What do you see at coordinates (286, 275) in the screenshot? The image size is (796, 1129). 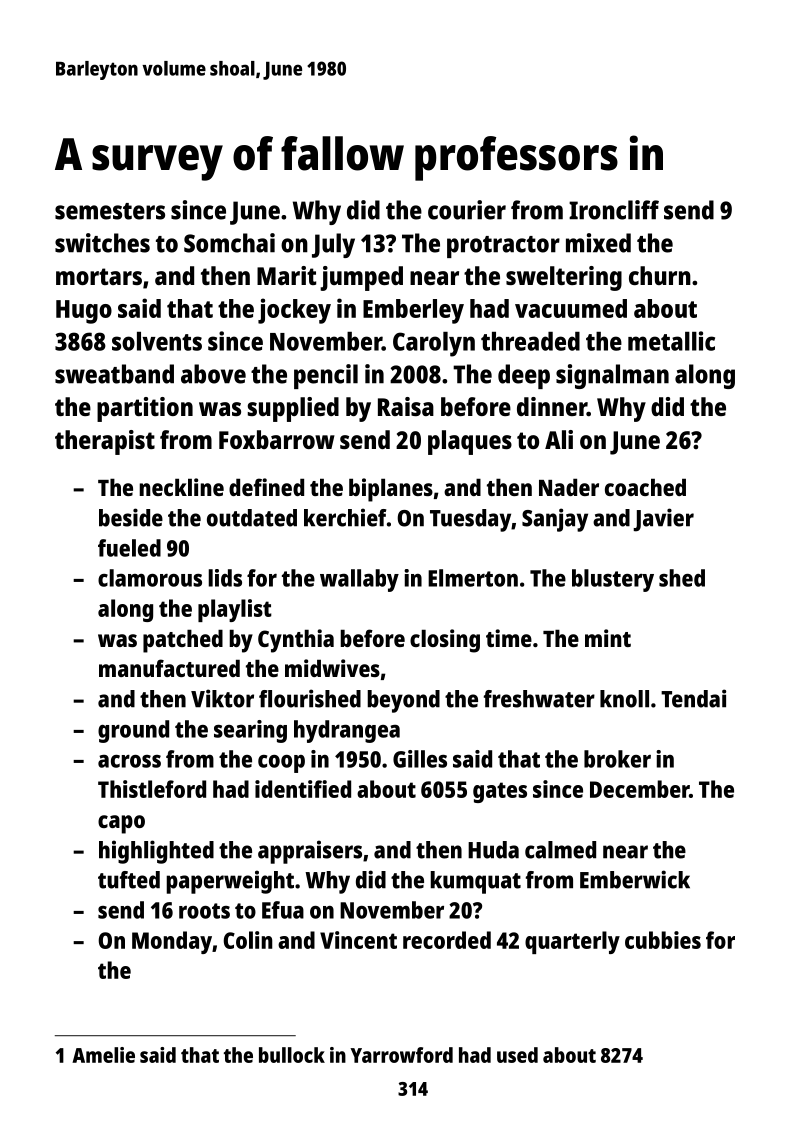 I see `Marit` at bounding box center [286, 275].
